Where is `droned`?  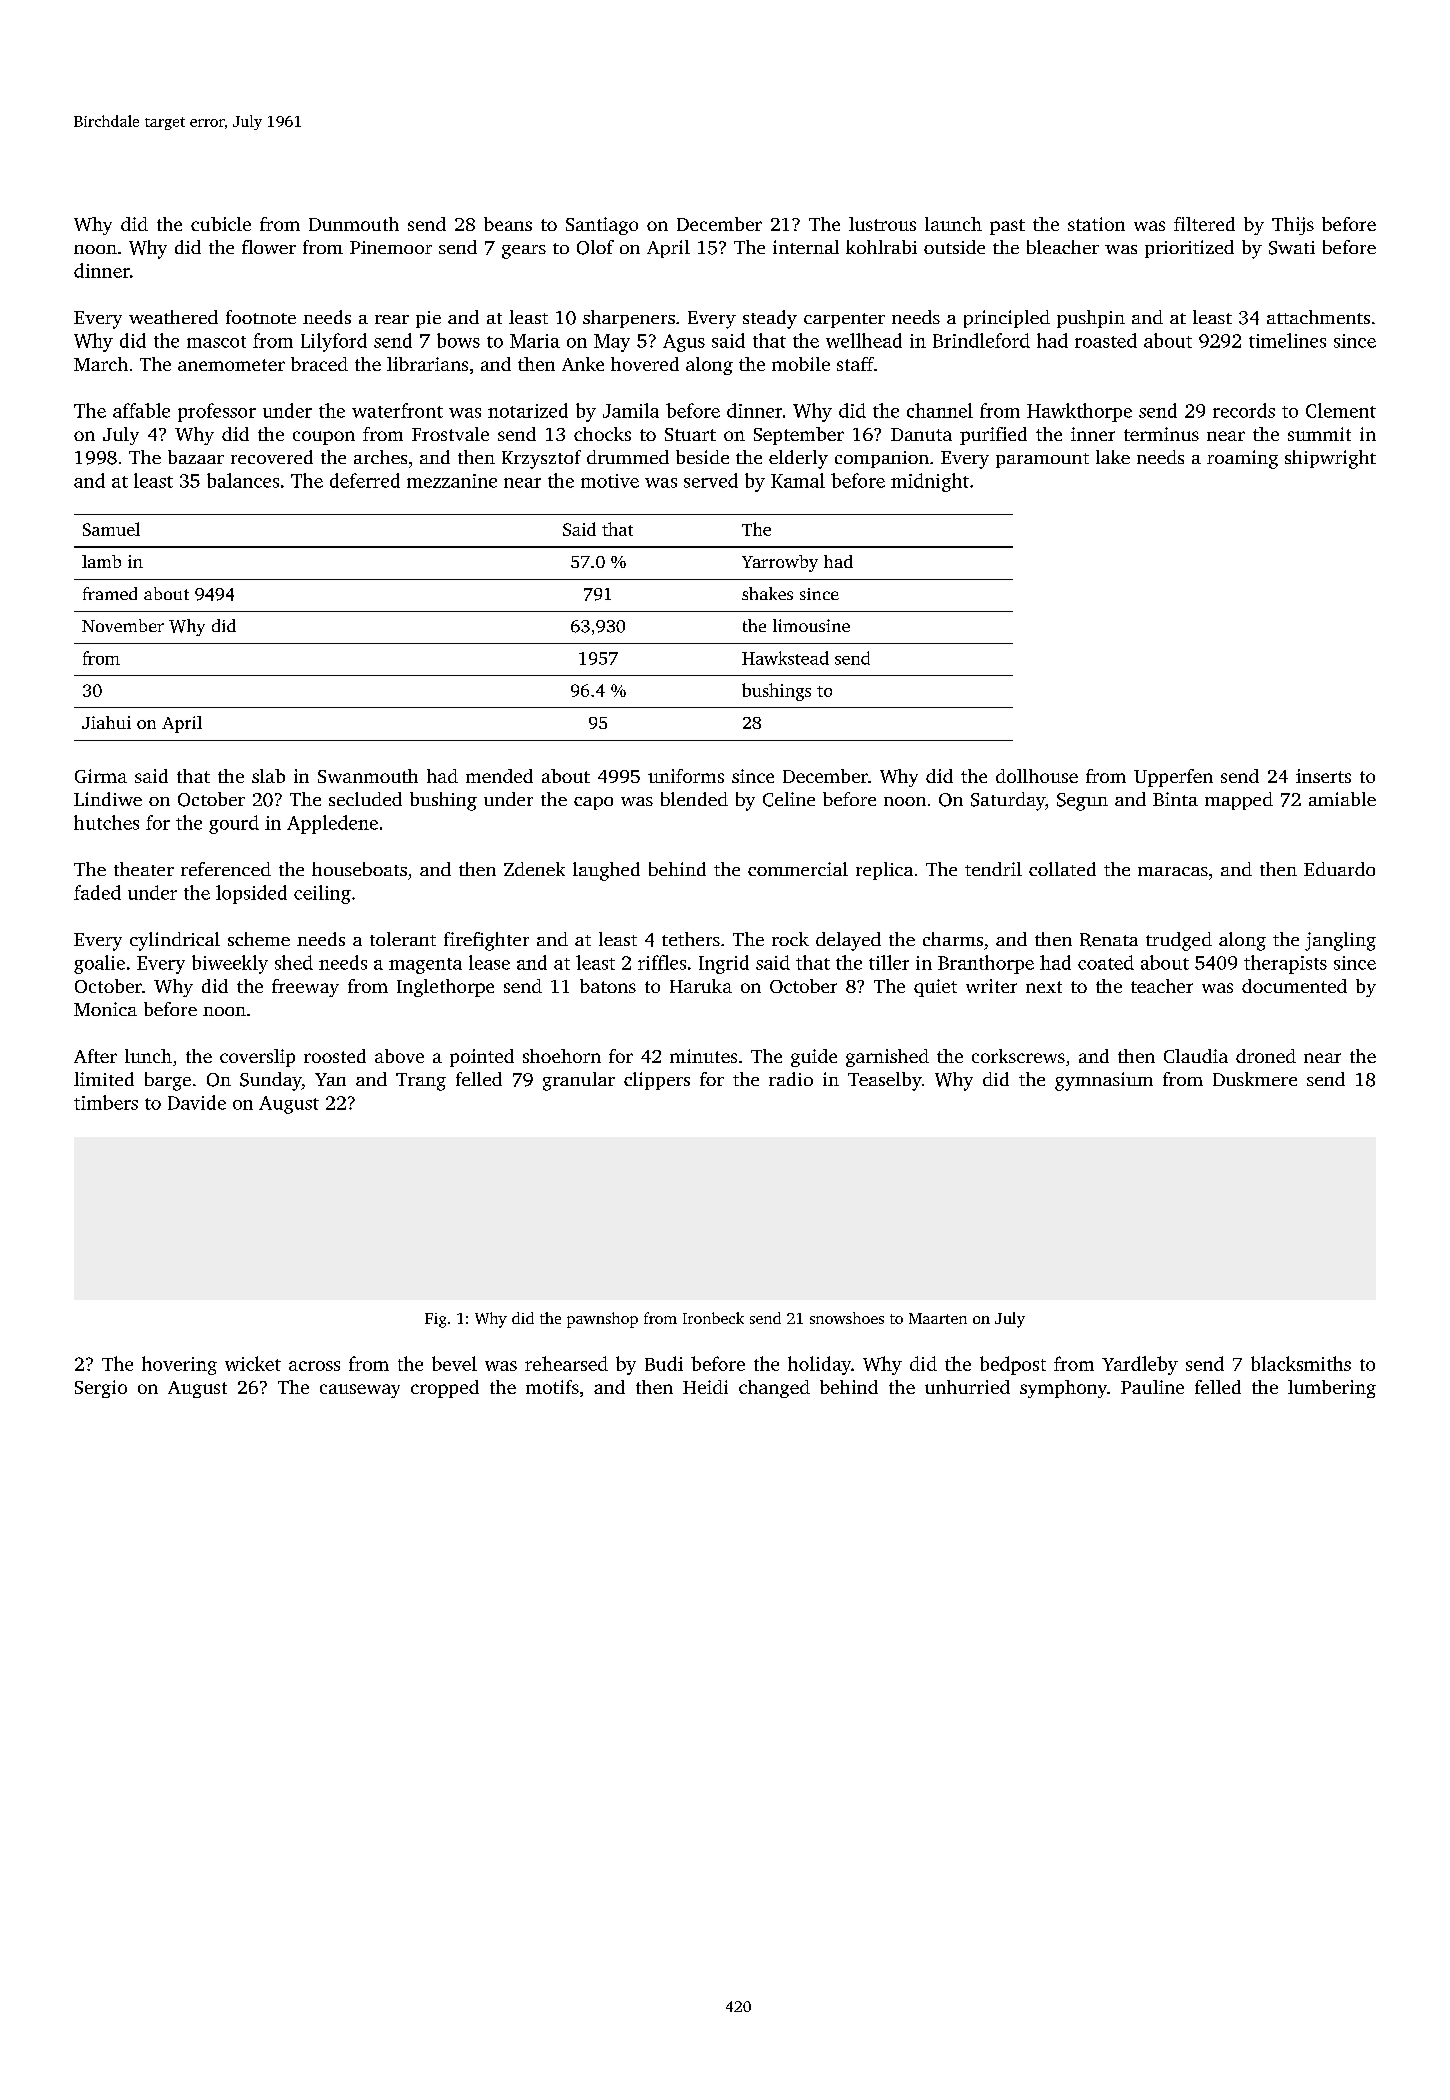 droned is located at coordinates (1266, 1056).
